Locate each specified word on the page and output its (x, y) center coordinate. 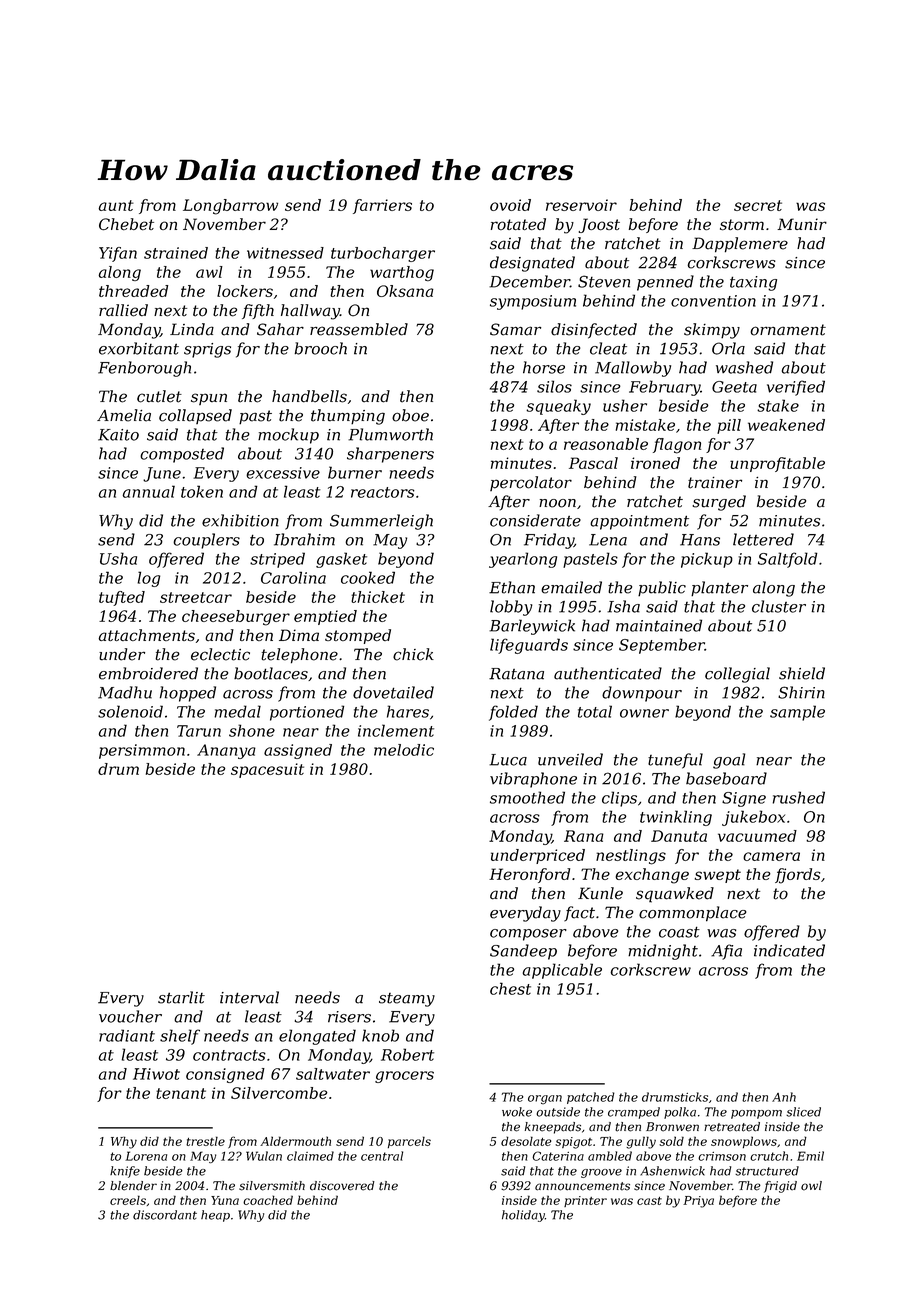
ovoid (510, 205)
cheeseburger (236, 618)
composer (528, 935)
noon (557, 503)
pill (729, 426)
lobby (511, 608)
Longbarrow (230, 207)
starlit (181, 997)
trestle (205, 1141)
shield (802, 673)
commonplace (692, 914)
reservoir (581, 205)
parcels (409, 1142)
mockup (288, 436)
